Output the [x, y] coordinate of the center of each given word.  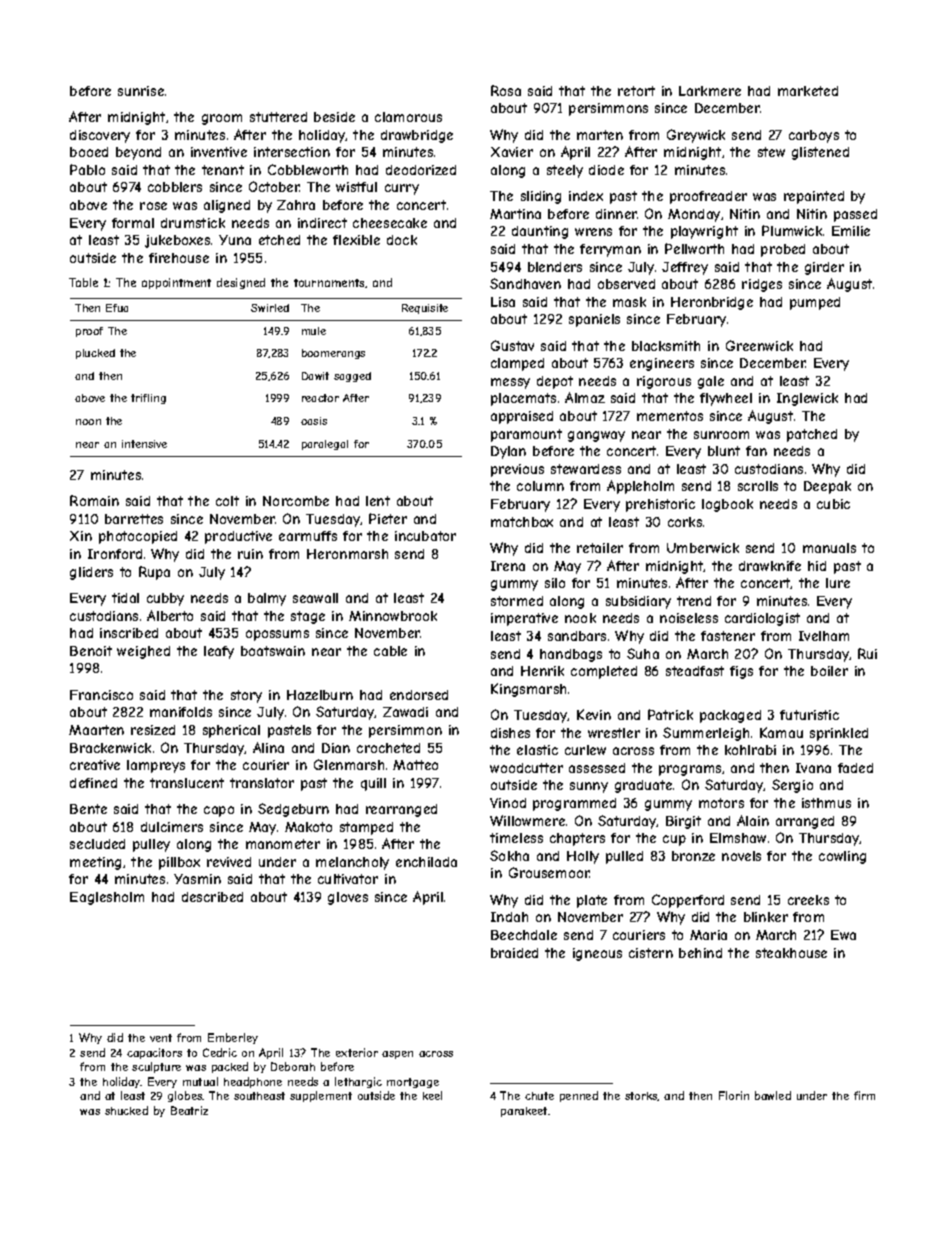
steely [565, 171]
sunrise [141, 91]
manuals [829, 548]
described [212, 897]
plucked [95, 354]
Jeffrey [685, 268]
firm [864, 1095]
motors [721, 803]
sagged [352, 377]
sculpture [156, 1067]
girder [824, 268]
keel [432, 1095]
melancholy [352, 863]
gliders [91, 573]
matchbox [522, 522]
